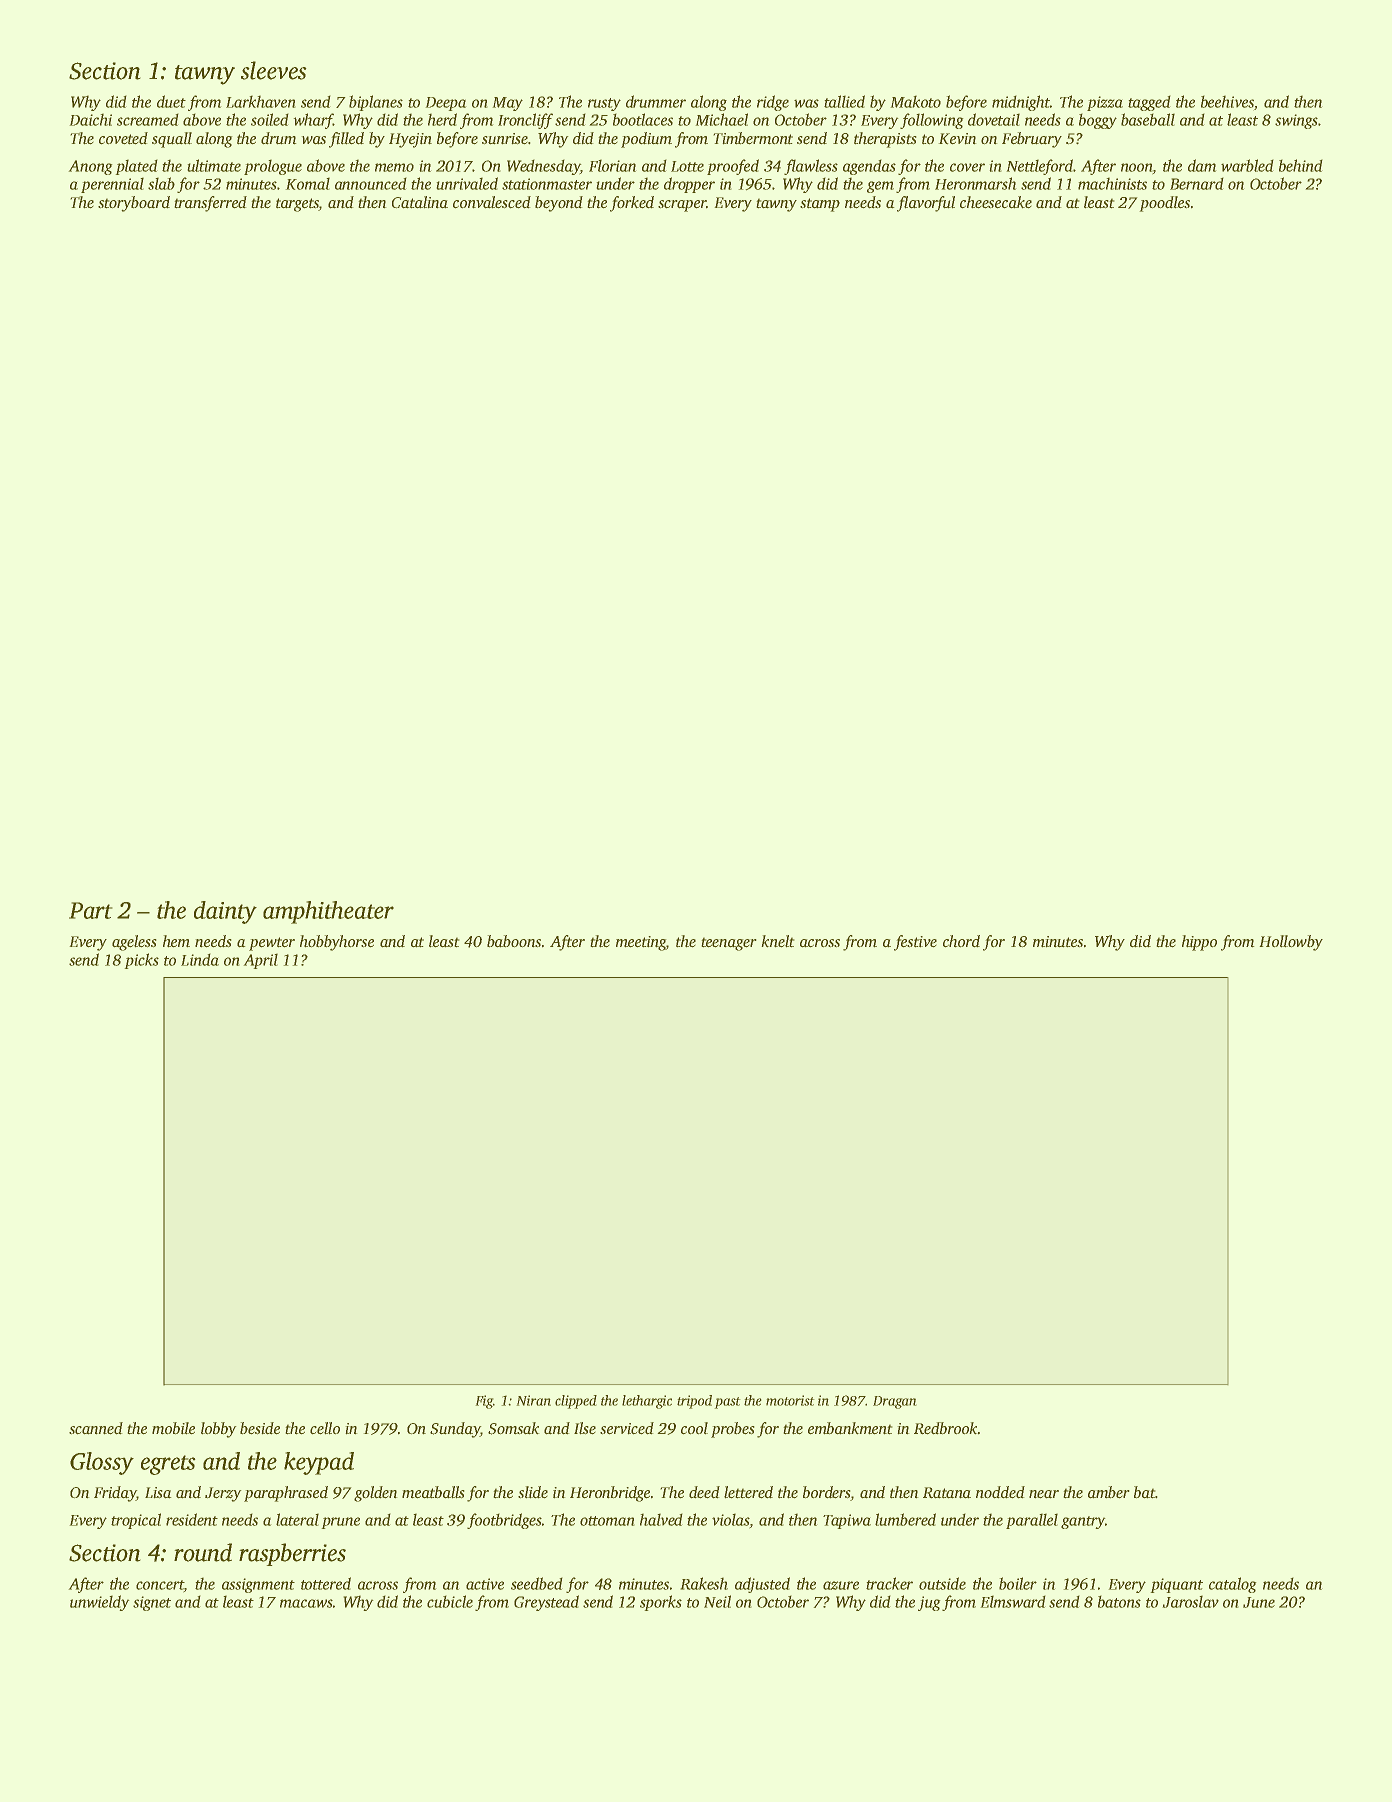  Describe the element at coordinates (134, 204) in the document. I see `storyboard` at that location.
